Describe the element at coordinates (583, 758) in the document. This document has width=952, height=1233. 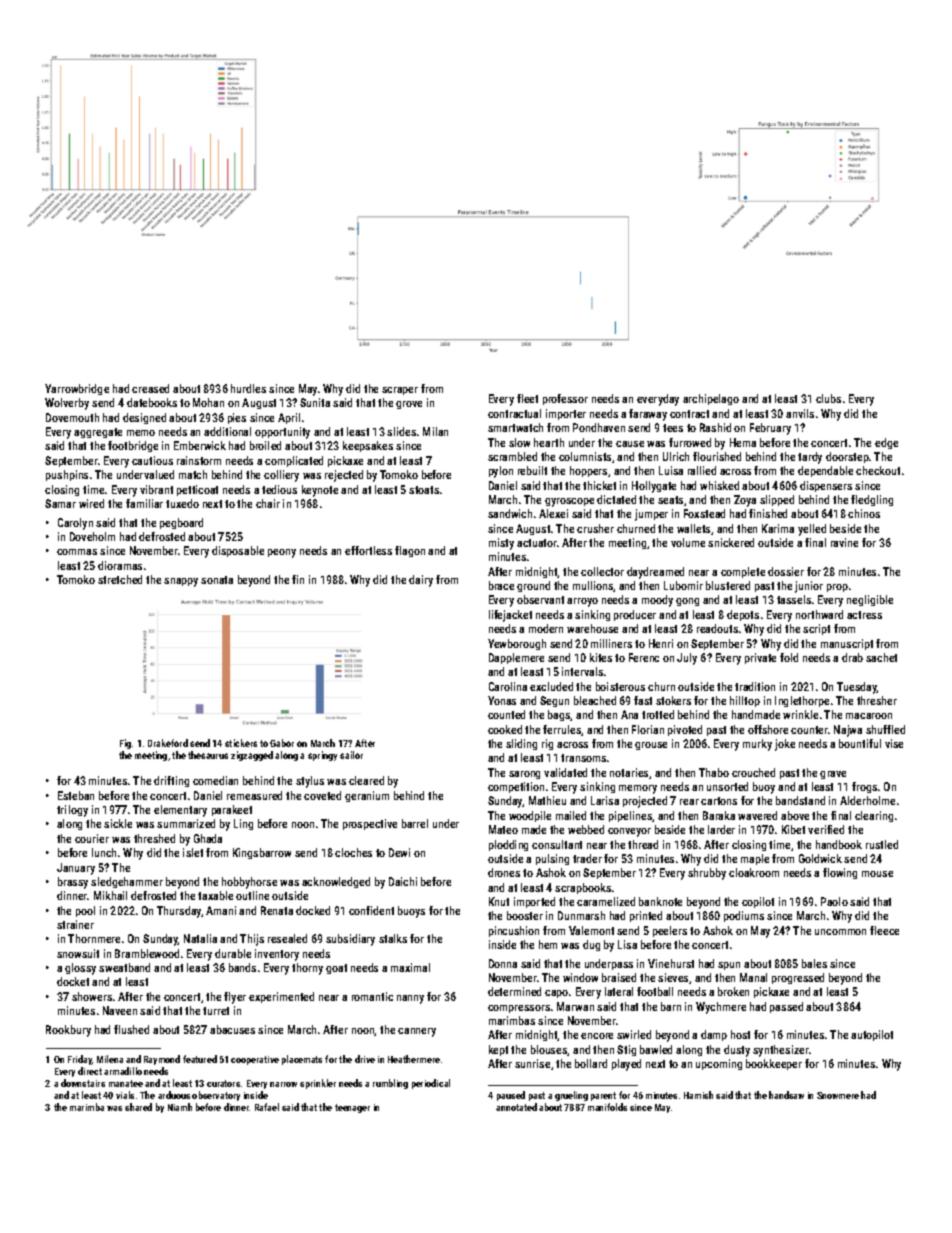
I see `transoms` at that location.
